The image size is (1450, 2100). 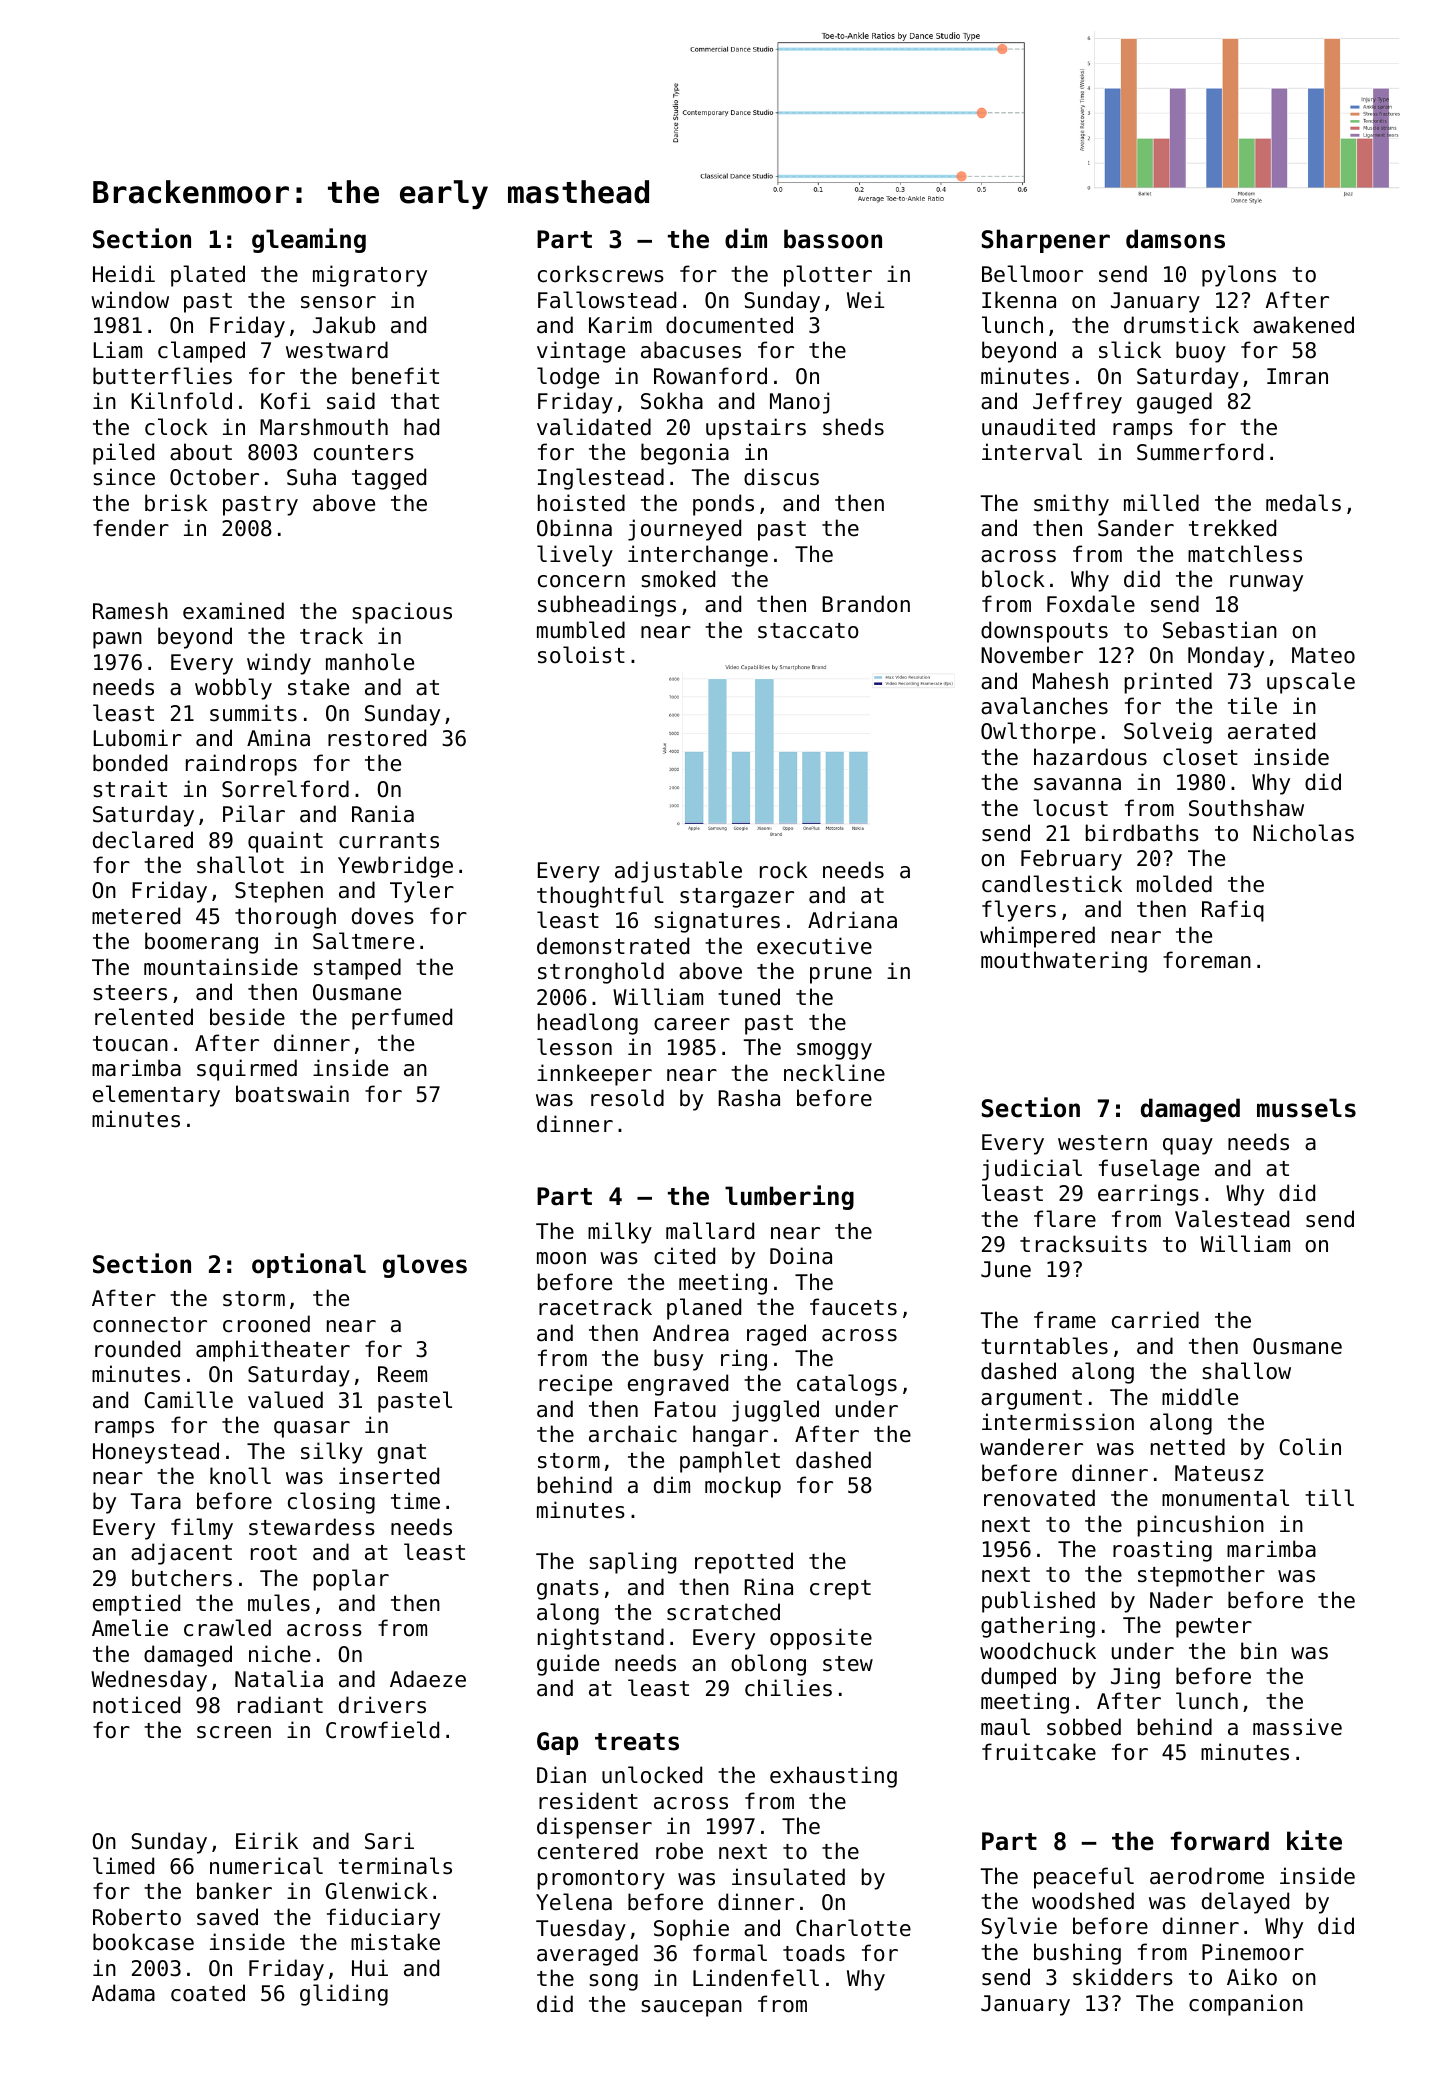 I want to click on buoy, so click(x=1201, y=352).
